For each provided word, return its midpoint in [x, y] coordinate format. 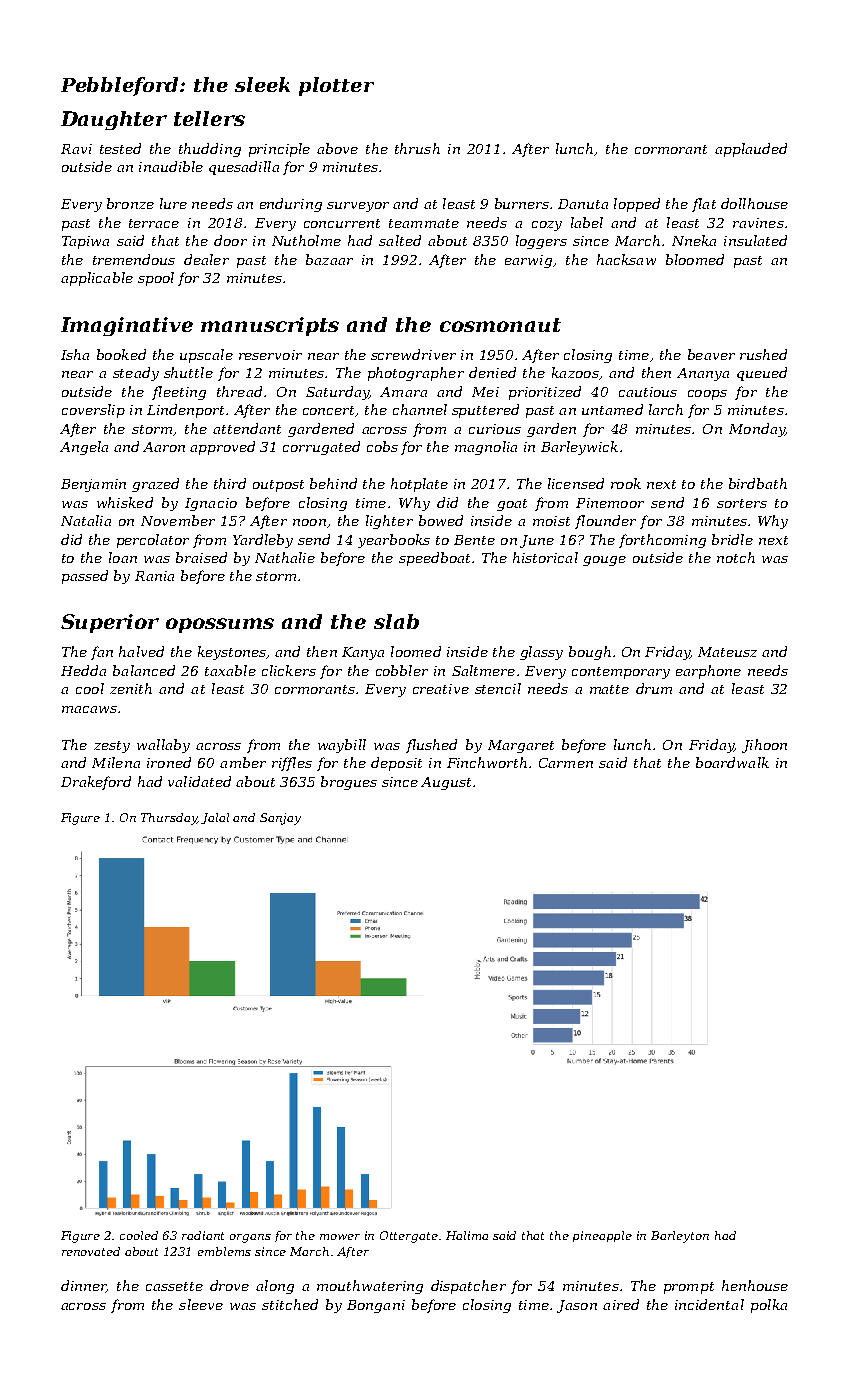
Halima [467, 1235]
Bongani [376, 1306]
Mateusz [727, 652]
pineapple [602, 1236]
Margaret [521, 746]
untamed [612, 409]
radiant [203, 1235]
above [337, 148]
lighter [389, 522]
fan [102, 653]
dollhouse [754, 203]
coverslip [93, 411]
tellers [209, 118]
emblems [224, 1251]
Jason [577, 1306]
